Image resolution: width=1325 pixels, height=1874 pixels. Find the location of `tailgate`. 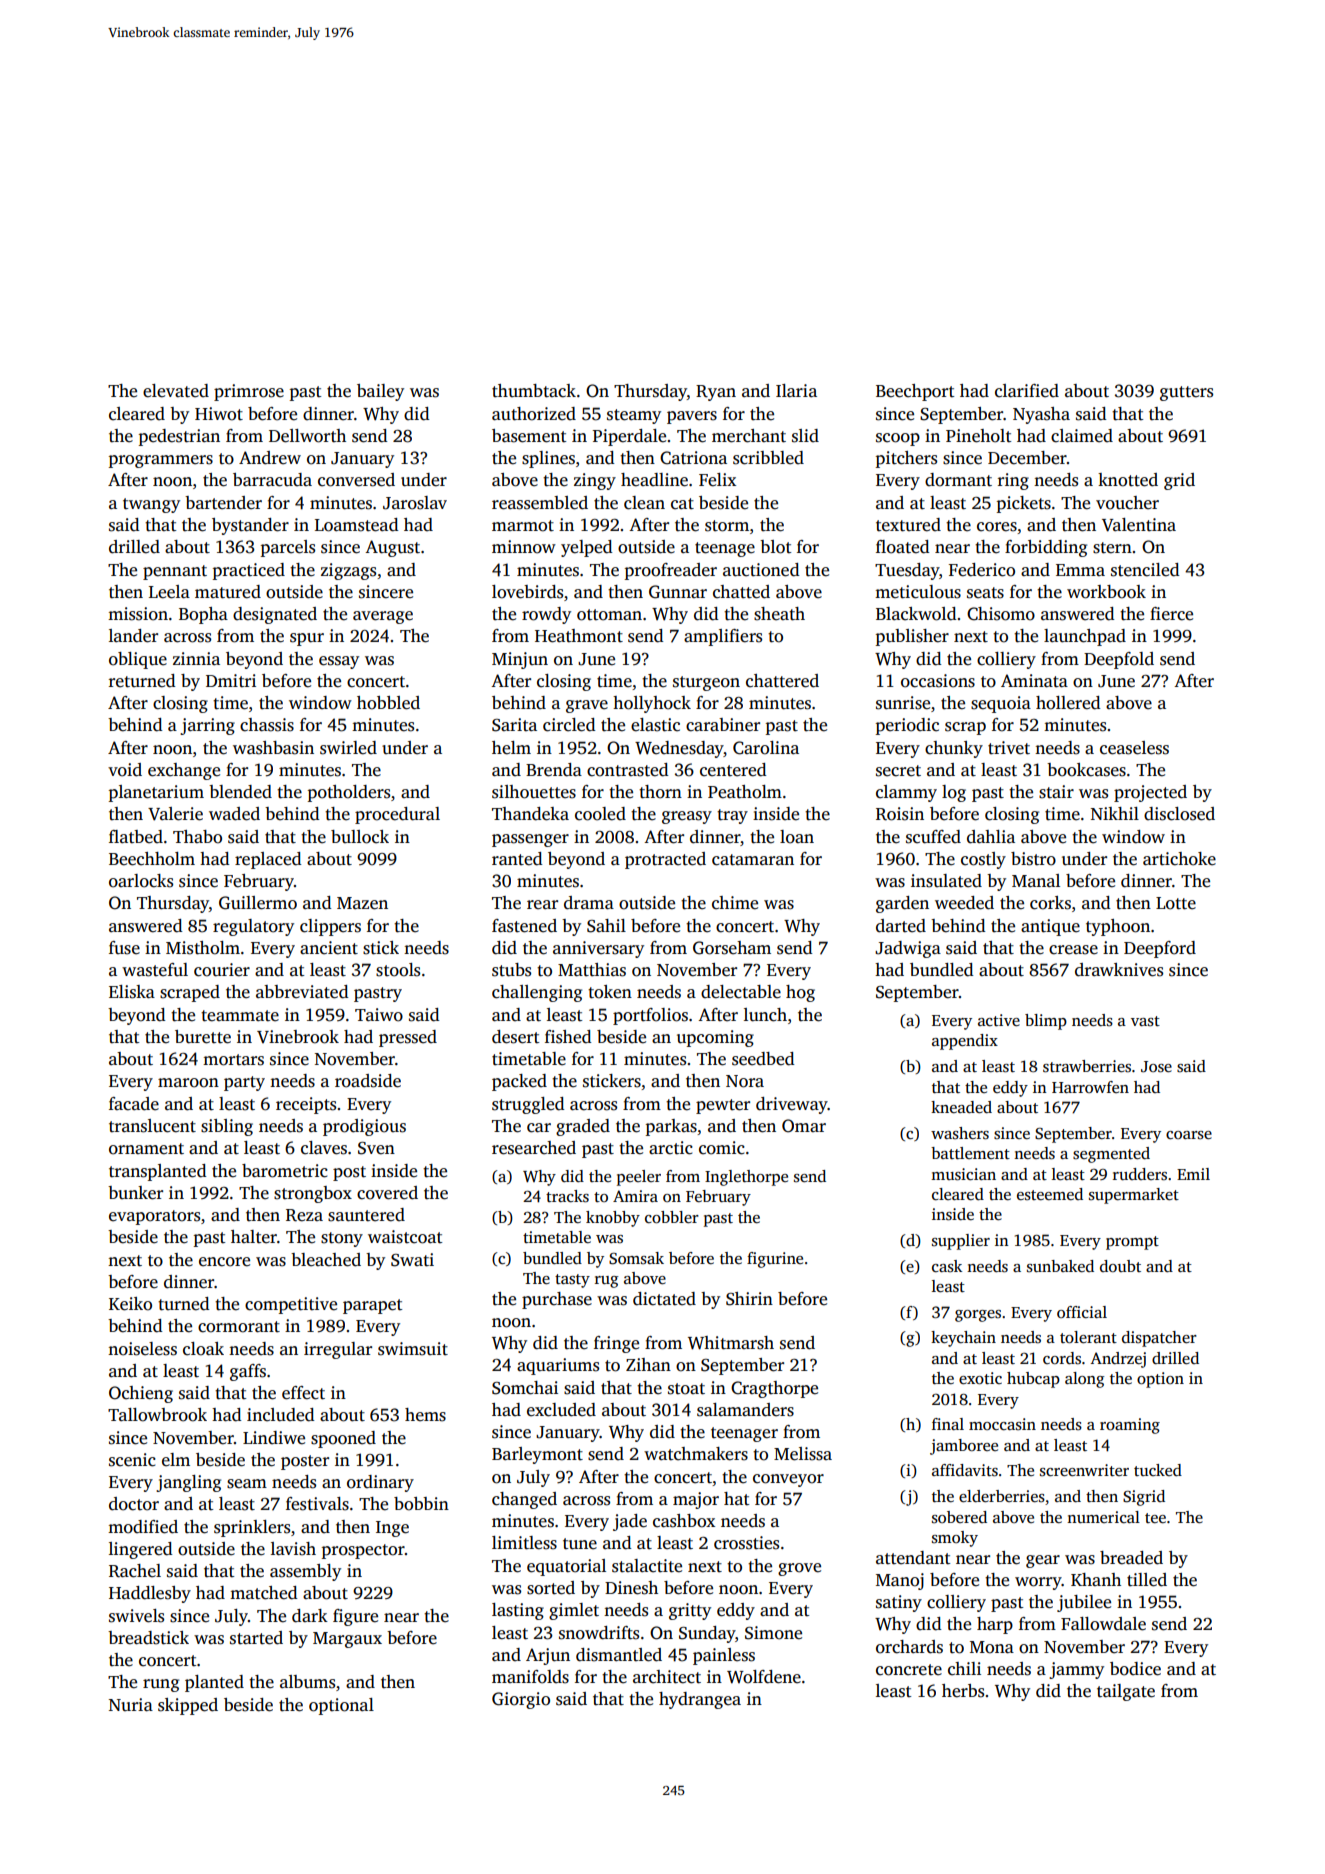

tailgate is located at coordinates (1126, 1692).
